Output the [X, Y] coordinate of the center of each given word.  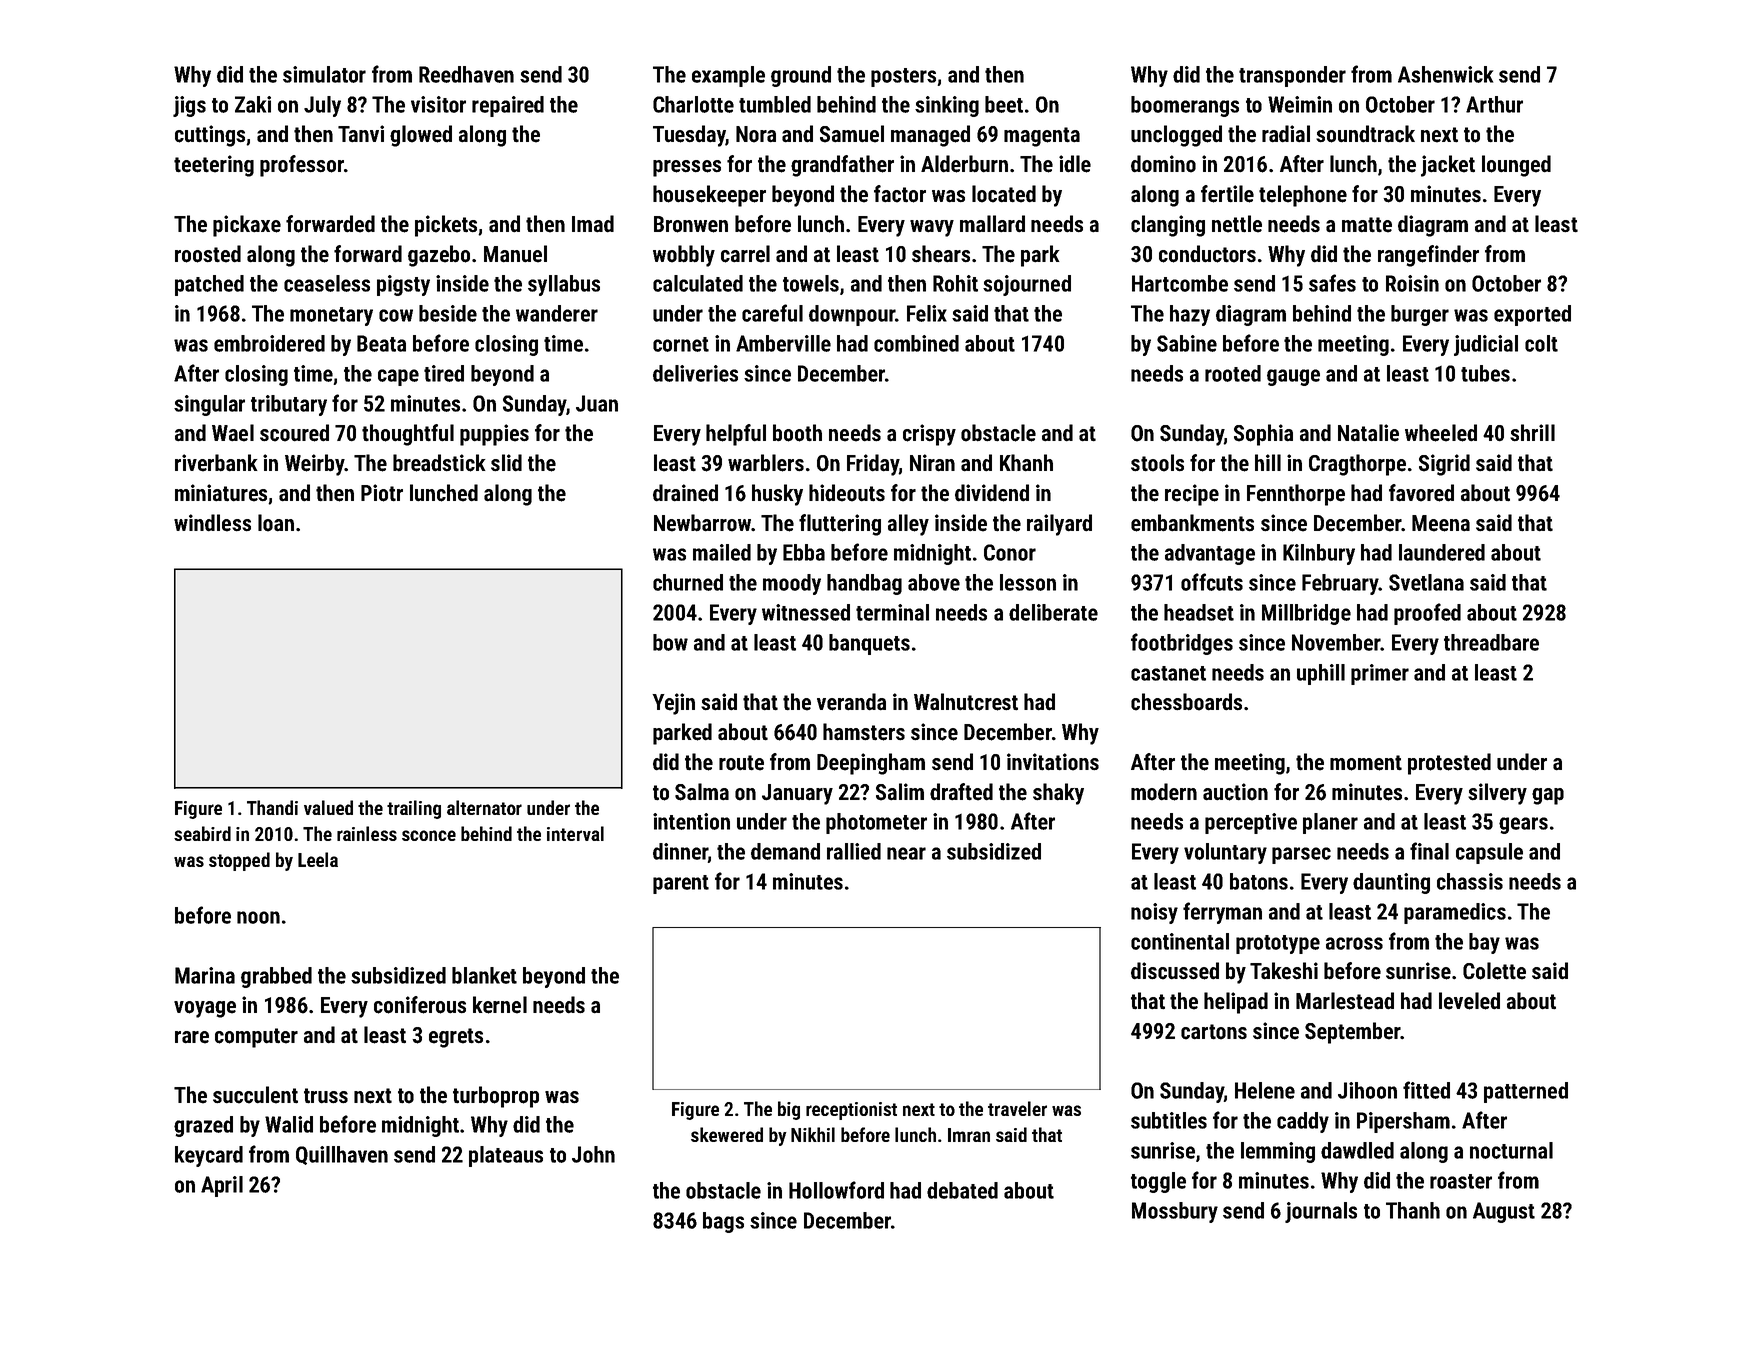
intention [691, 821]
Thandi [272, 807]
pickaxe [247, 226]
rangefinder [1428, 256]
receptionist [851, 1111]
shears [941, 254]
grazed [203, 1126]
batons [1259, 881]
